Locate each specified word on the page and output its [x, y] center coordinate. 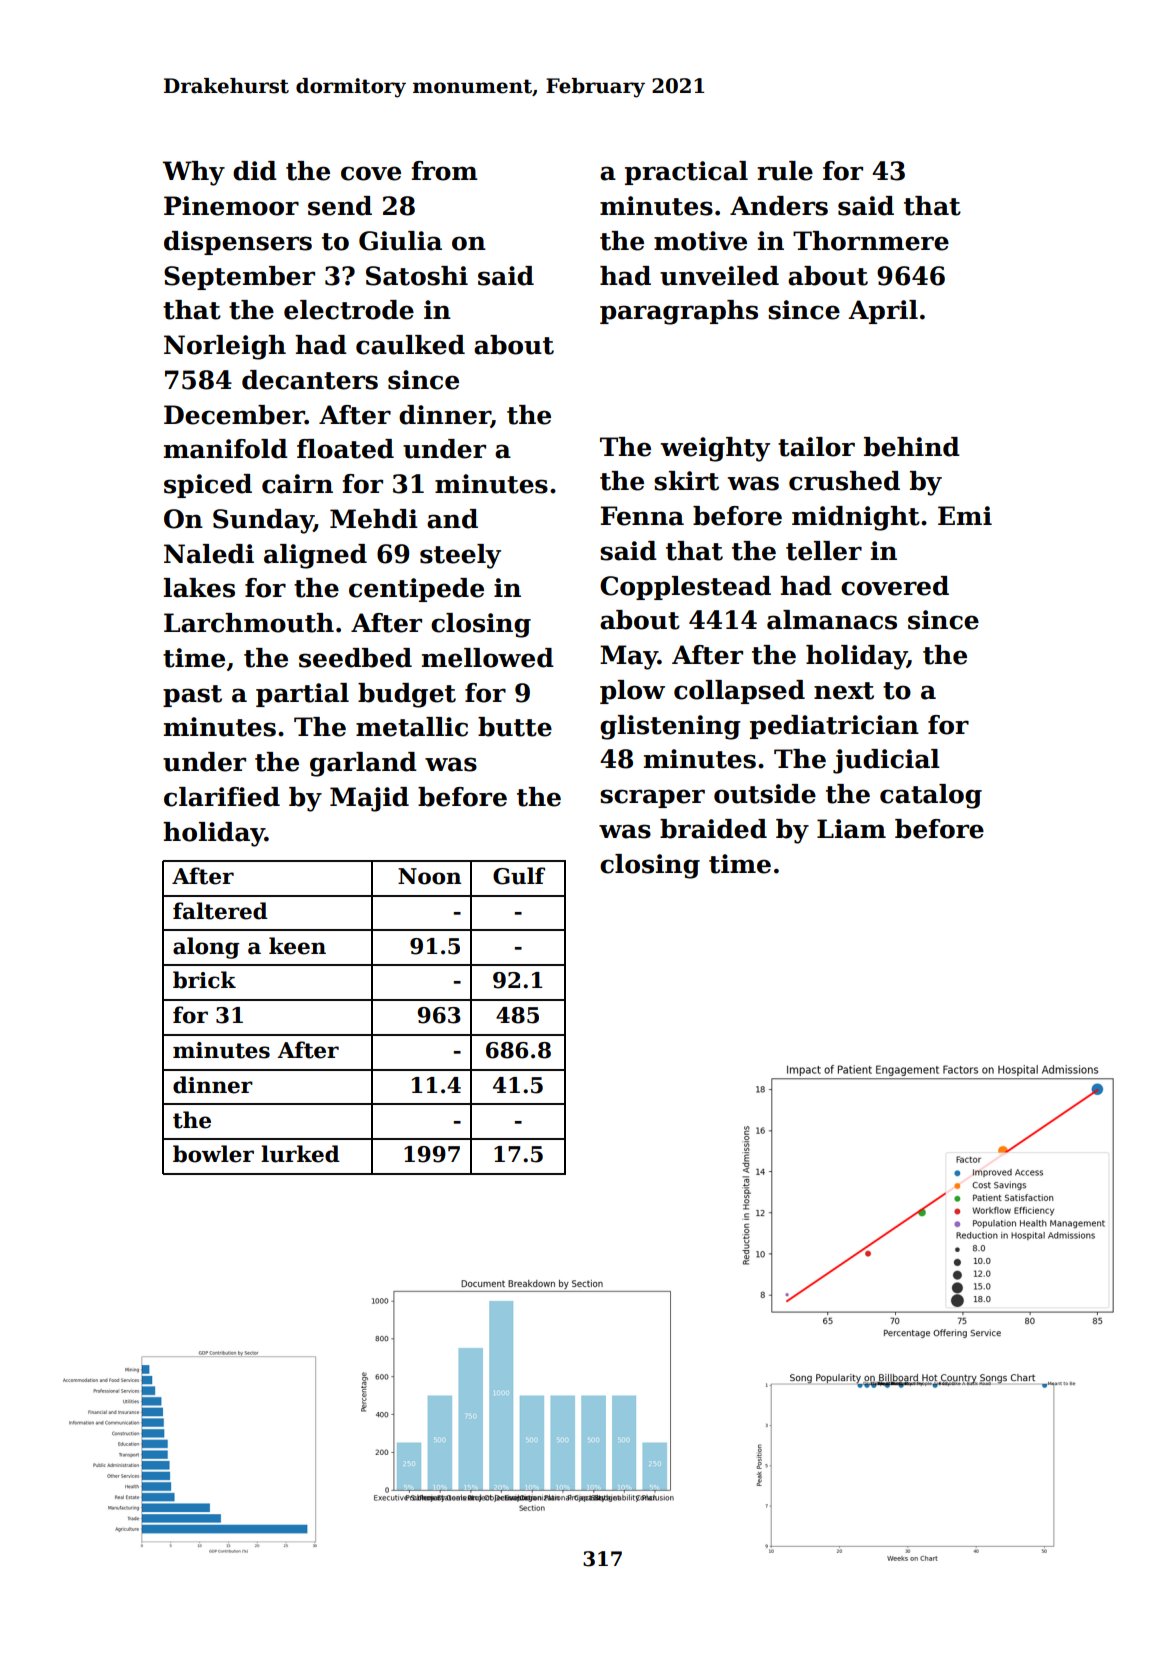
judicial [886, 761]
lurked [300, 1154]
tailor [816, 447]
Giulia [400, 241]
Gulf [519, 876]
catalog [931, 796]
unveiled [719, 276]
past [192, 696]
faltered [220, 911]
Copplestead [685, 588]
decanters [310, 380]
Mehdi [374, 519]
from [444, 171]
